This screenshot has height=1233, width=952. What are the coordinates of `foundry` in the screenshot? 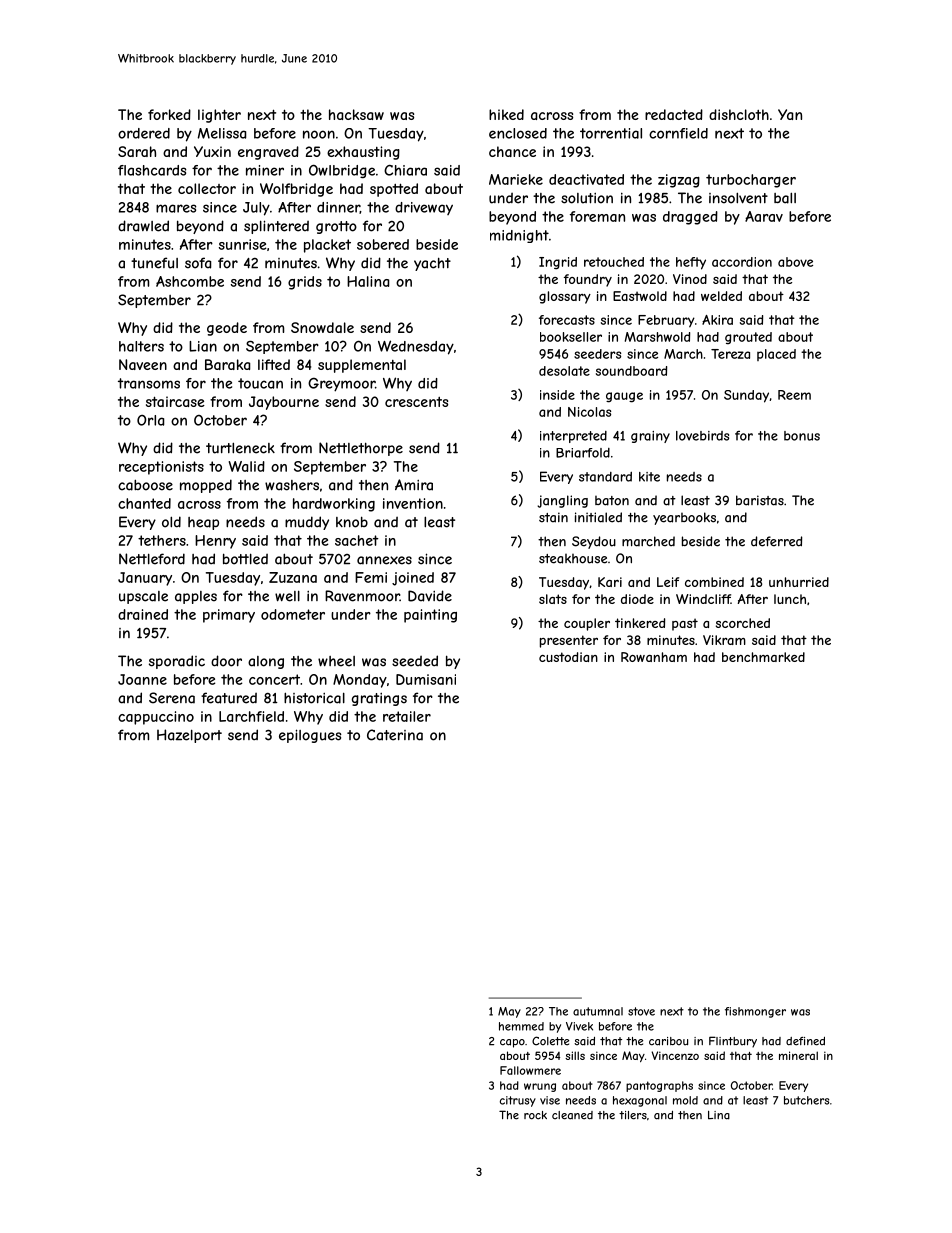 It's located at (588, 280).
